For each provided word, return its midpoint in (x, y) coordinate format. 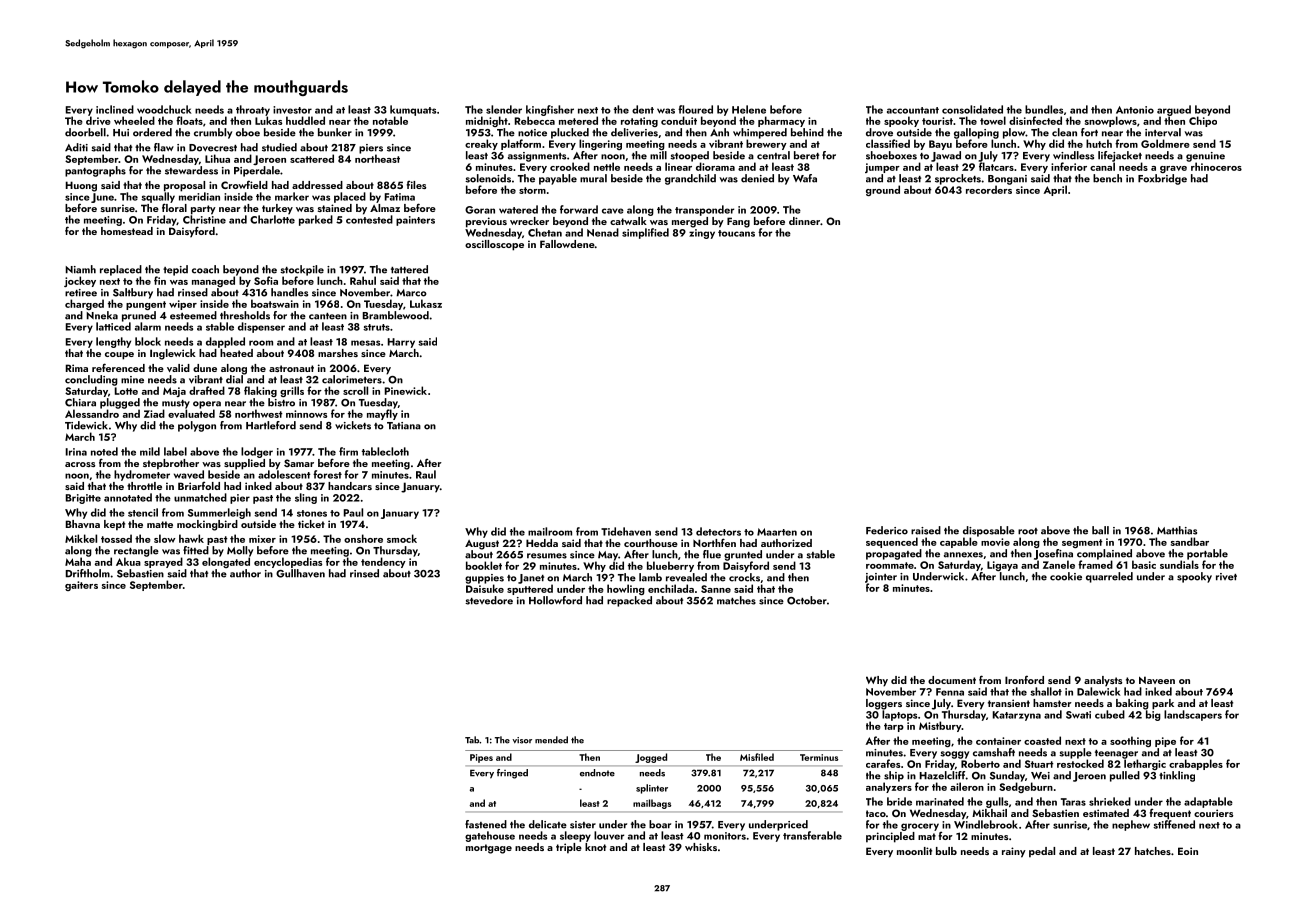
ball (1100, 530)
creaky (481, 144)
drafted (207, 390)
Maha (78, 561)
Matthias (1177, 530)
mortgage (489, 849)
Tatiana (404, 426)
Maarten (777, 532)
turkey (277, 209)
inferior (1069, 166)
